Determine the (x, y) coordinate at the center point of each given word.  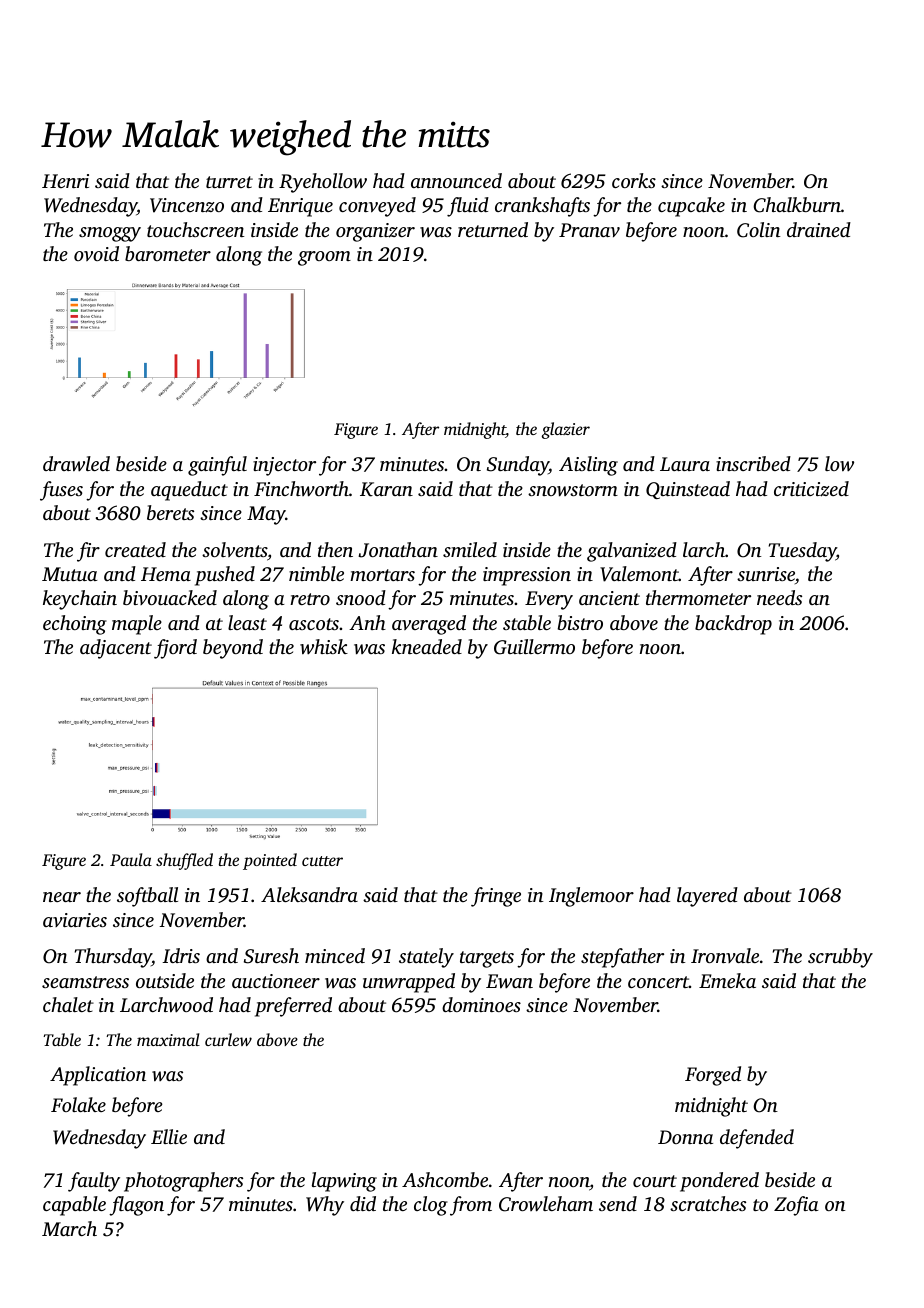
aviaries (75, 920)
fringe (496, 897)
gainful (217, 466)
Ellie (169, 1136)
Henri (65, 181)
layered (707, 897)
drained (819, 229)
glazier (566, 430)
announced (456, 180)
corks (634, 180)
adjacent (116, 649)
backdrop (733, 625)
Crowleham (546, 1204)
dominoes (481, 1004)
